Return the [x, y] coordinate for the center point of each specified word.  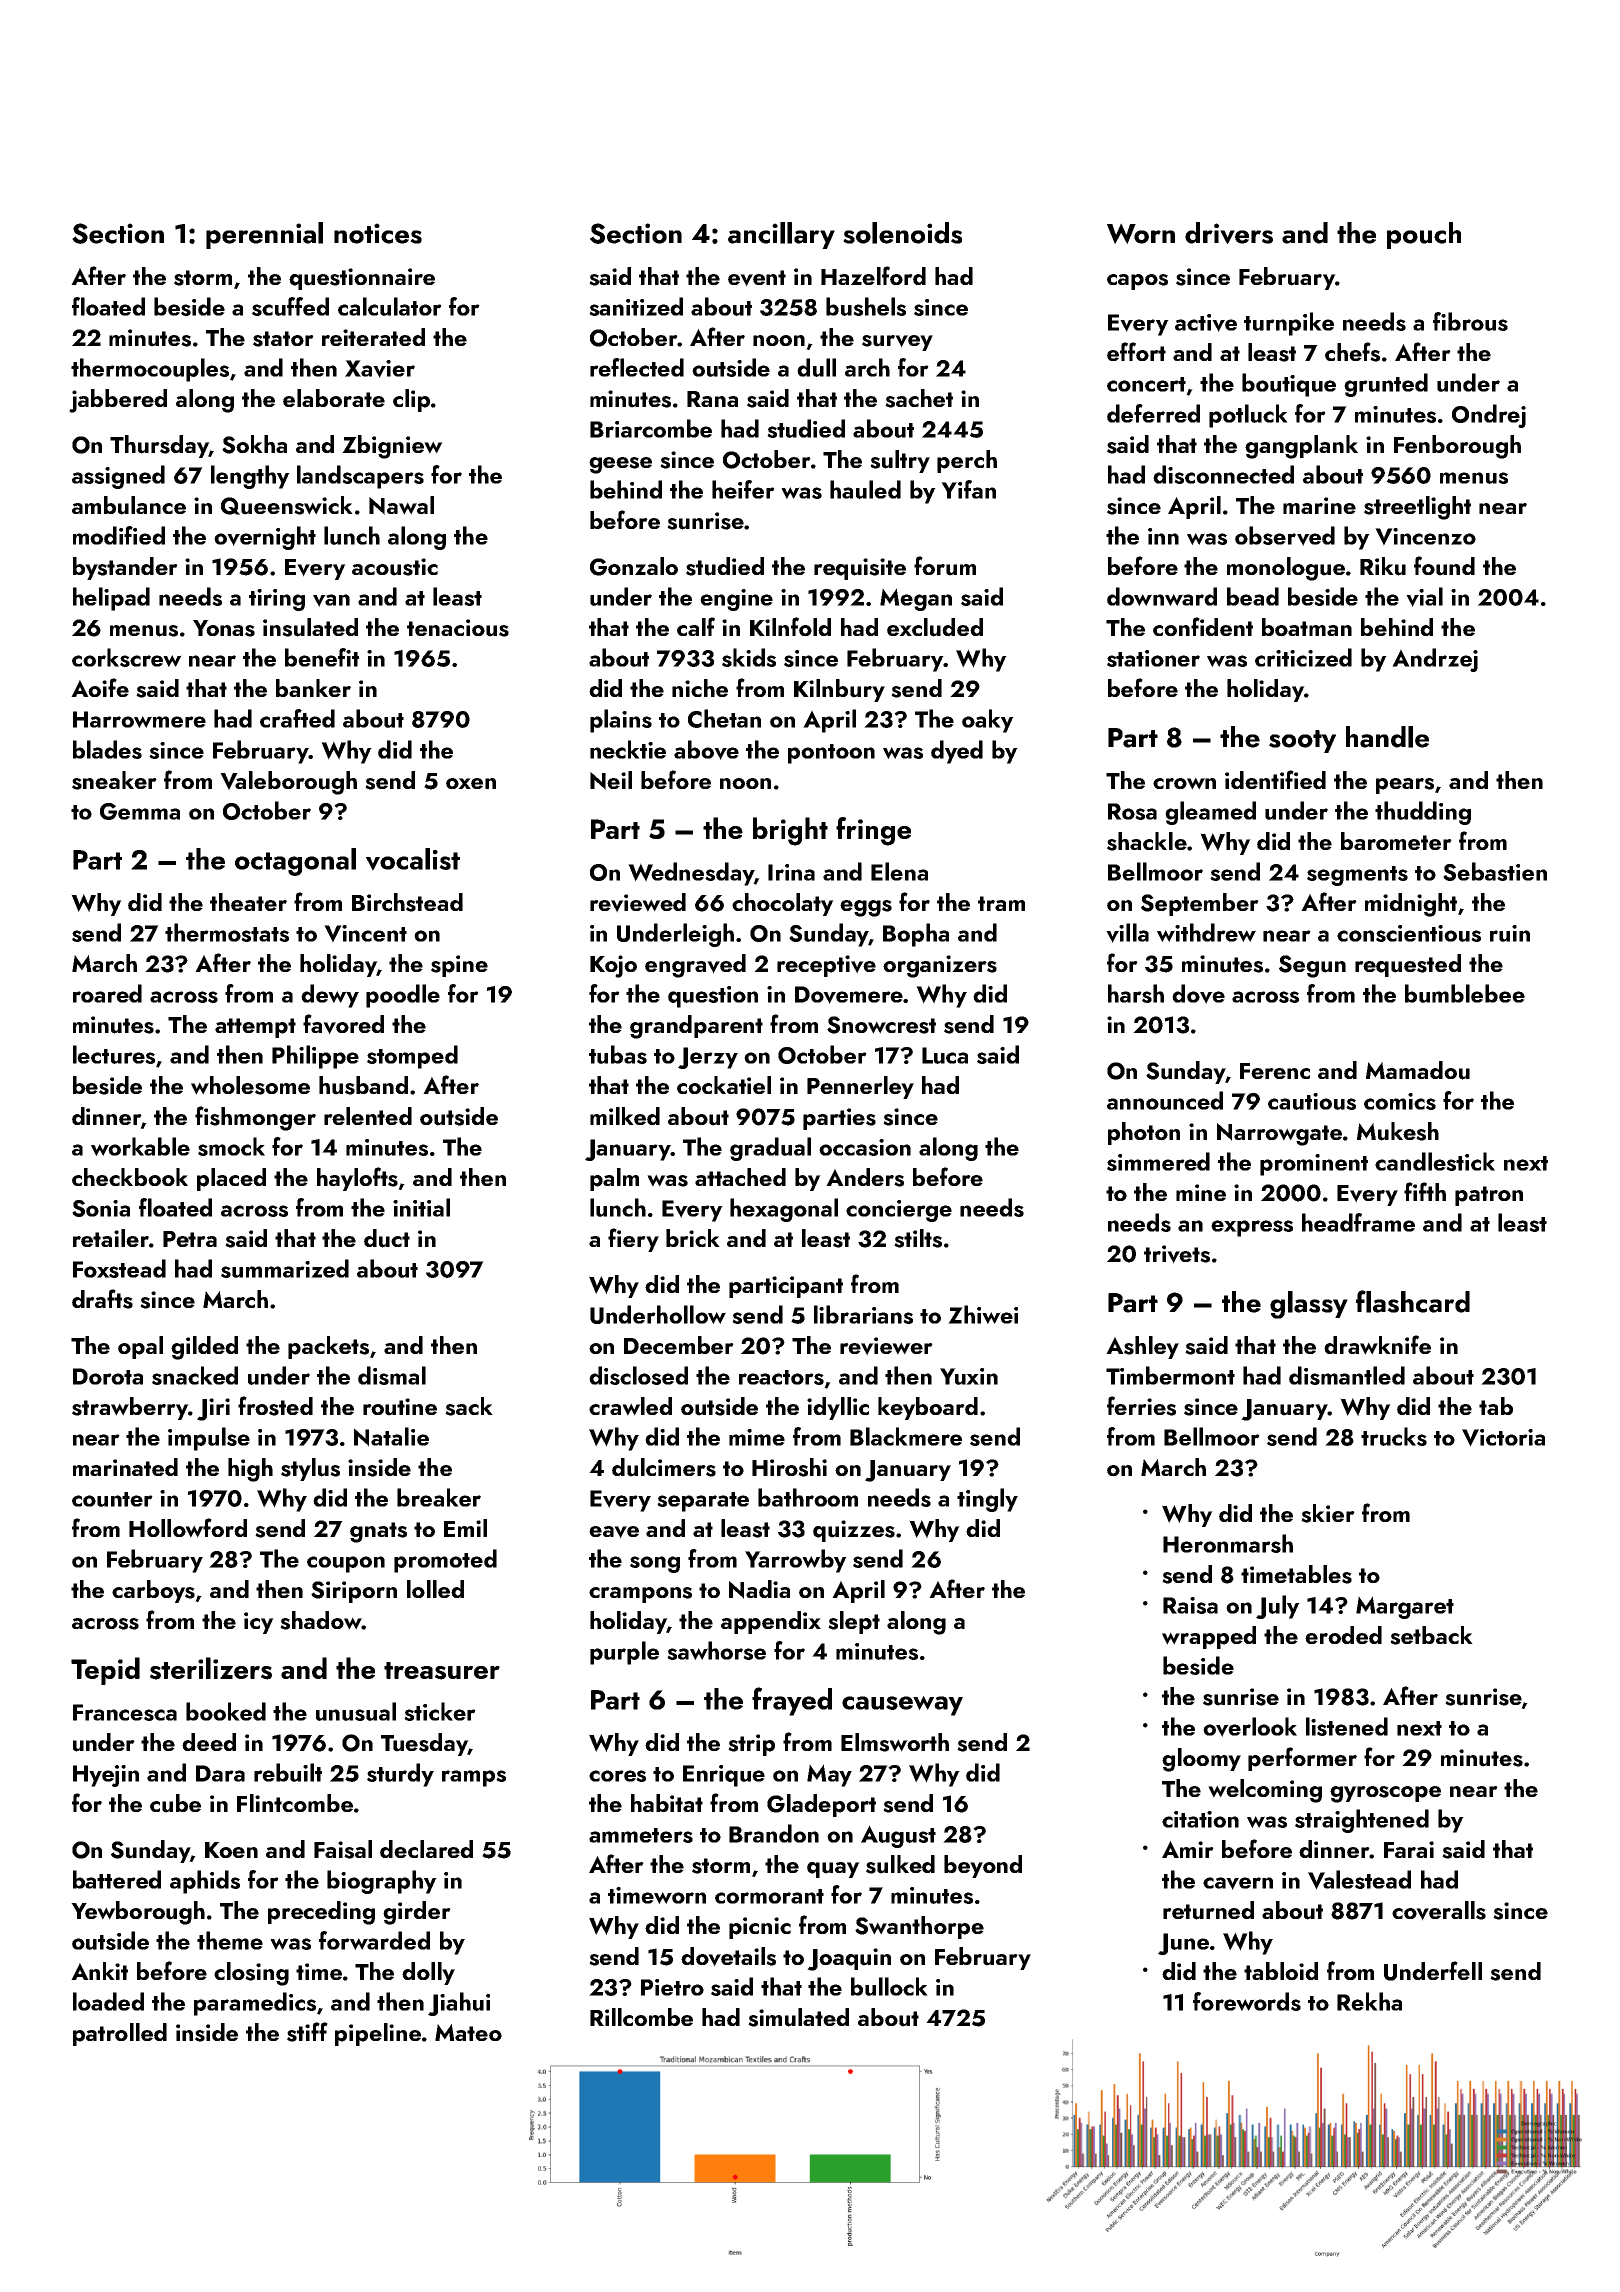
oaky [988, 721]
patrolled [120, 2034]
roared [107, 993]
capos [1137, 282]
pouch [1424, 235]
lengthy [250, 477]
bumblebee [1465, 993]
